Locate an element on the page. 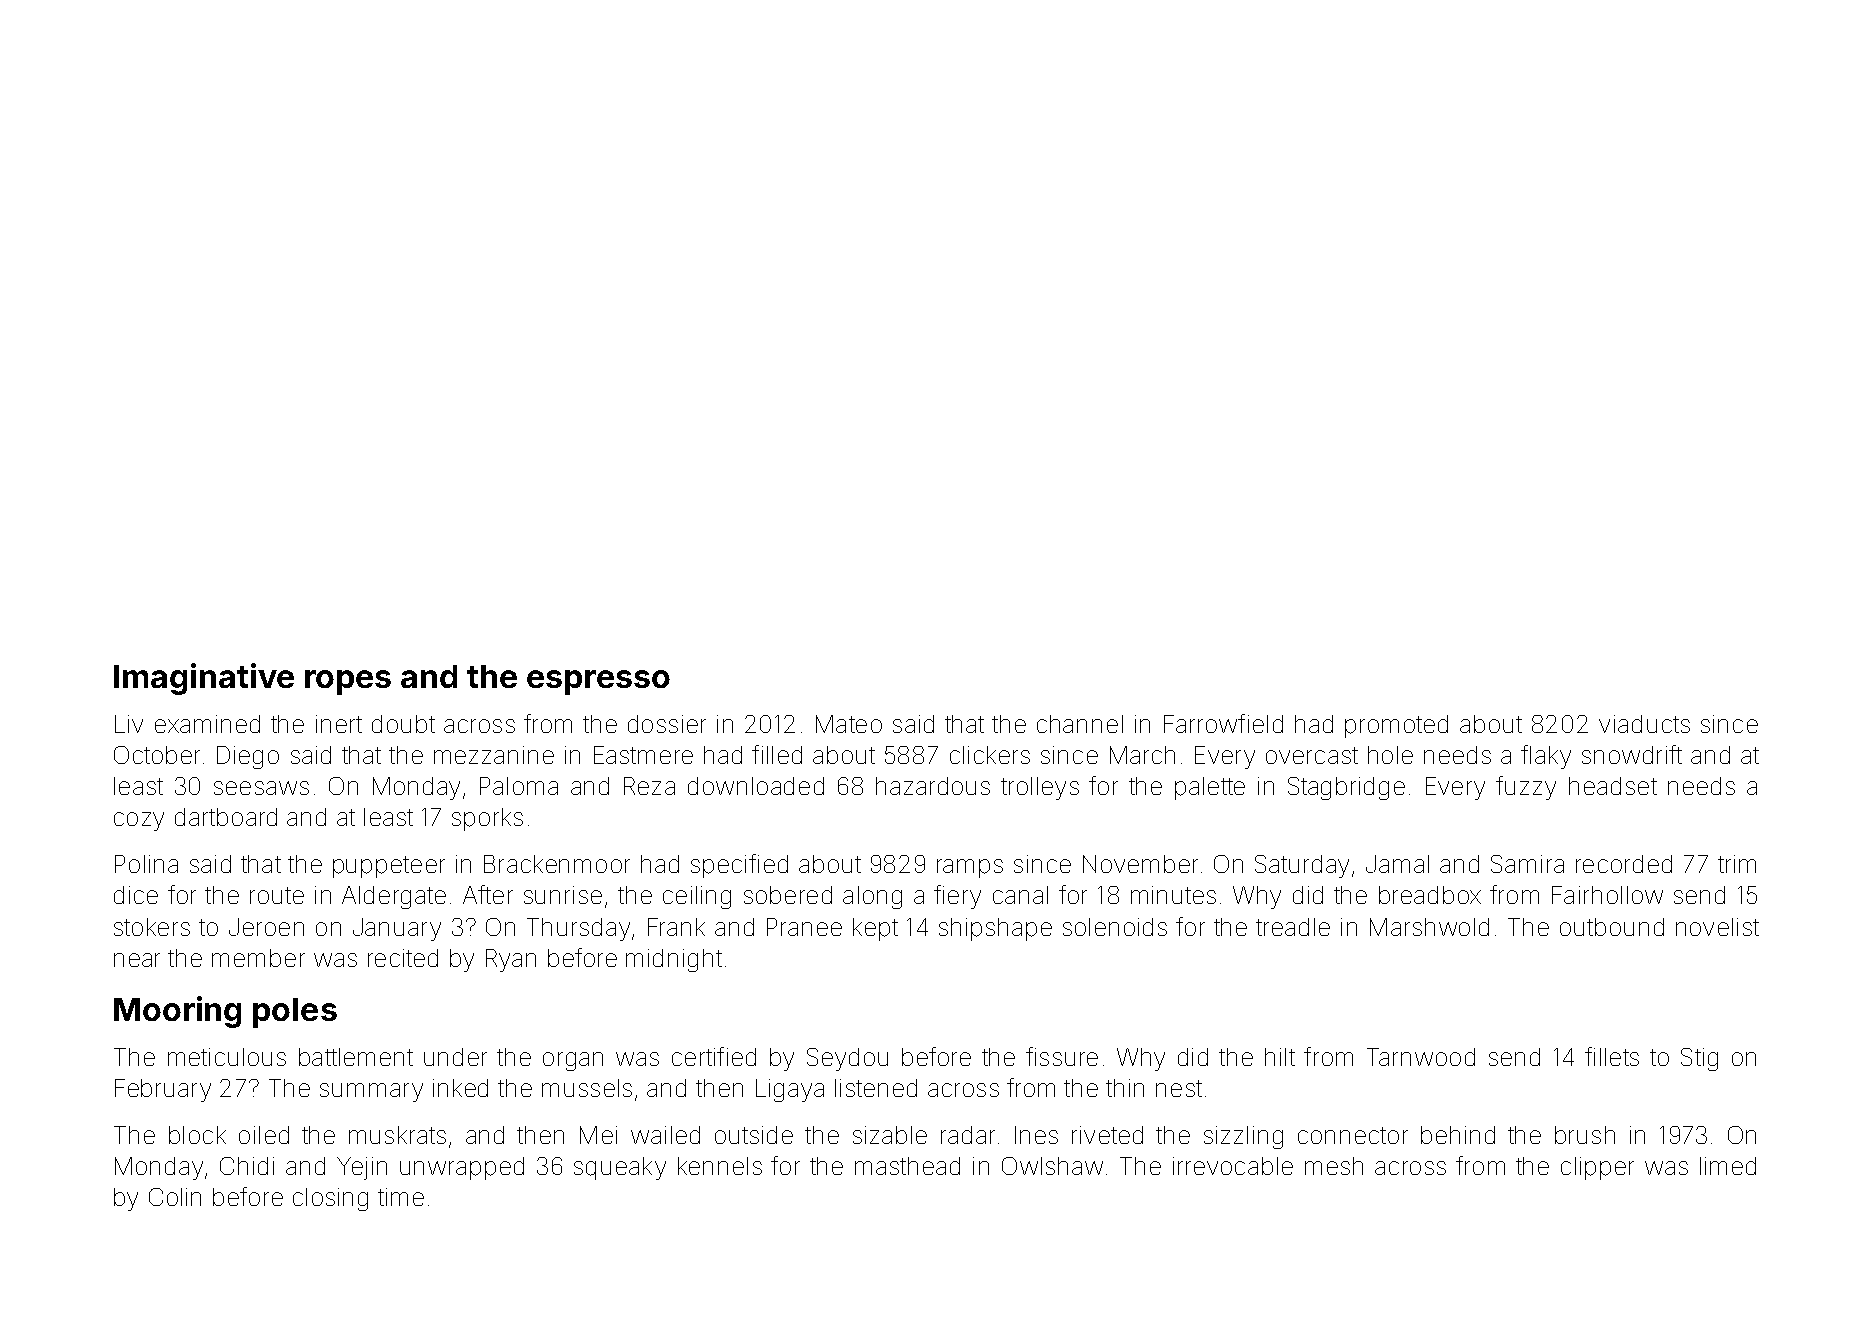 The width and height of the page is (1871, 1323). dice is located at coordinates (136, 895).
